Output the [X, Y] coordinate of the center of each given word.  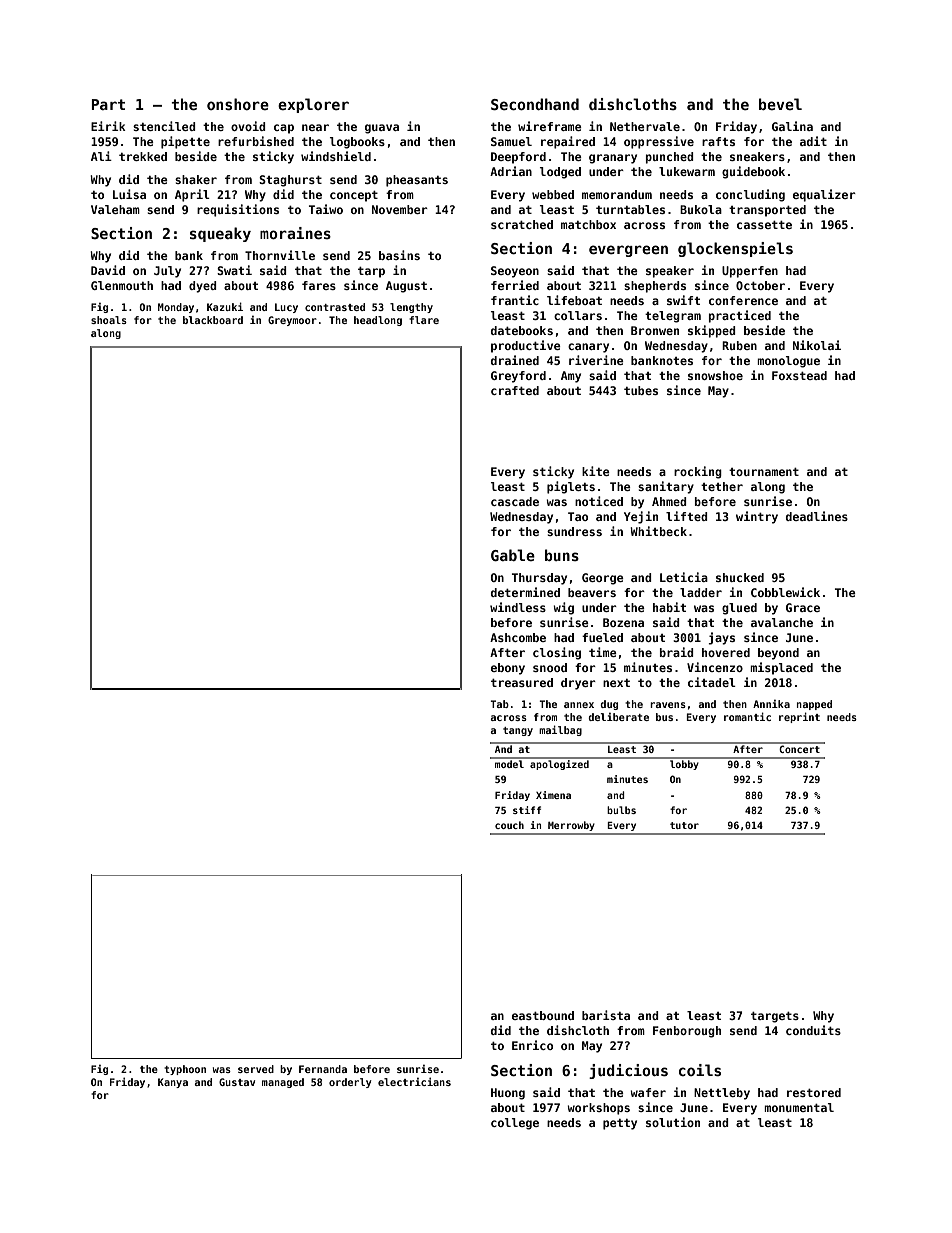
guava [382, 129]
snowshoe [715, 375]
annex [579, 705]
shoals [109, 320]
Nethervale [645, 126]
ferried [515, 285]
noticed [599, 501]
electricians [414, 1081]
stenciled [164, 126]
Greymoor [292, 321]
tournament [764, 472]
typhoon [185, 1070]
